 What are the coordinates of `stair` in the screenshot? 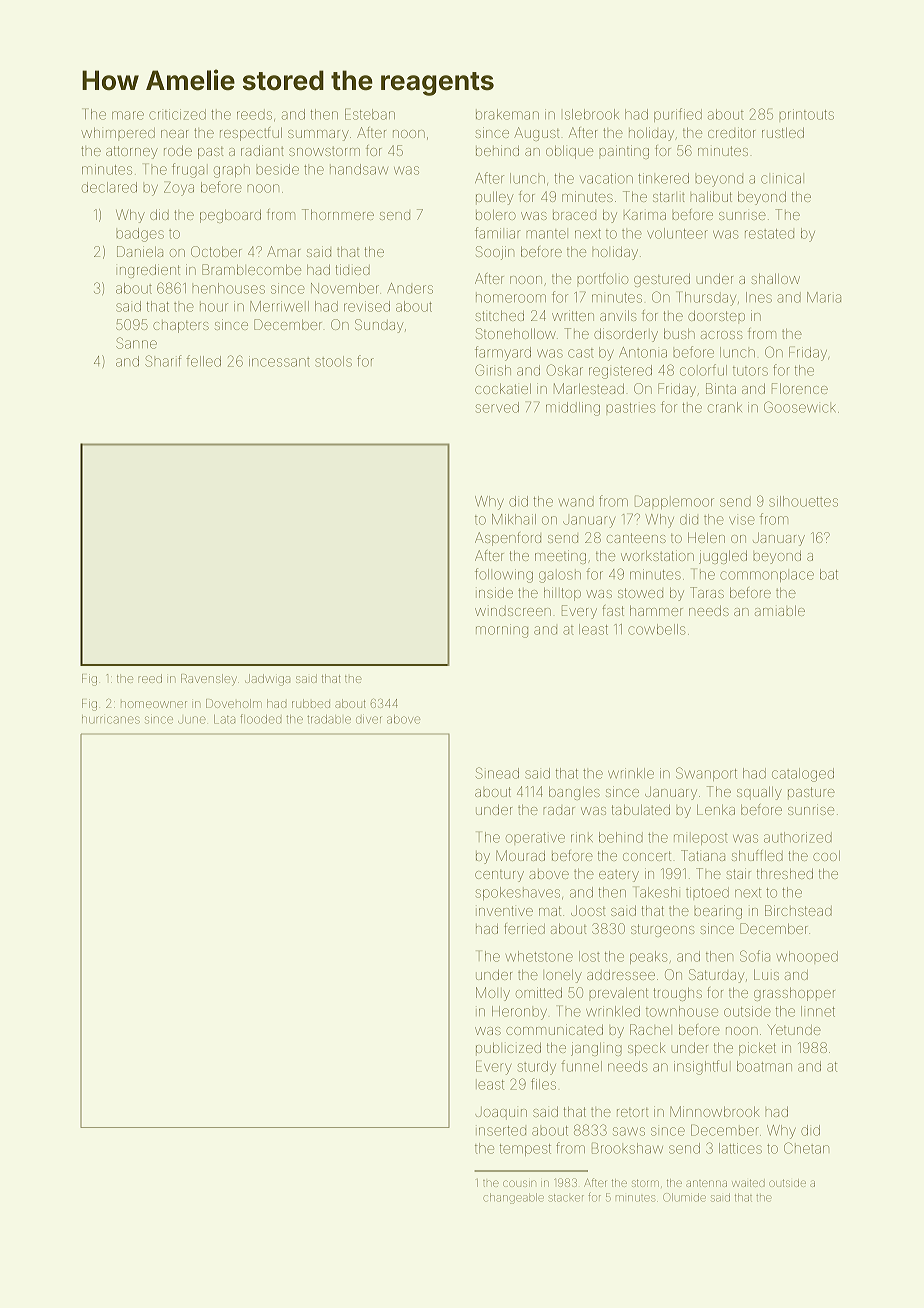 It's located at (738, 873).
